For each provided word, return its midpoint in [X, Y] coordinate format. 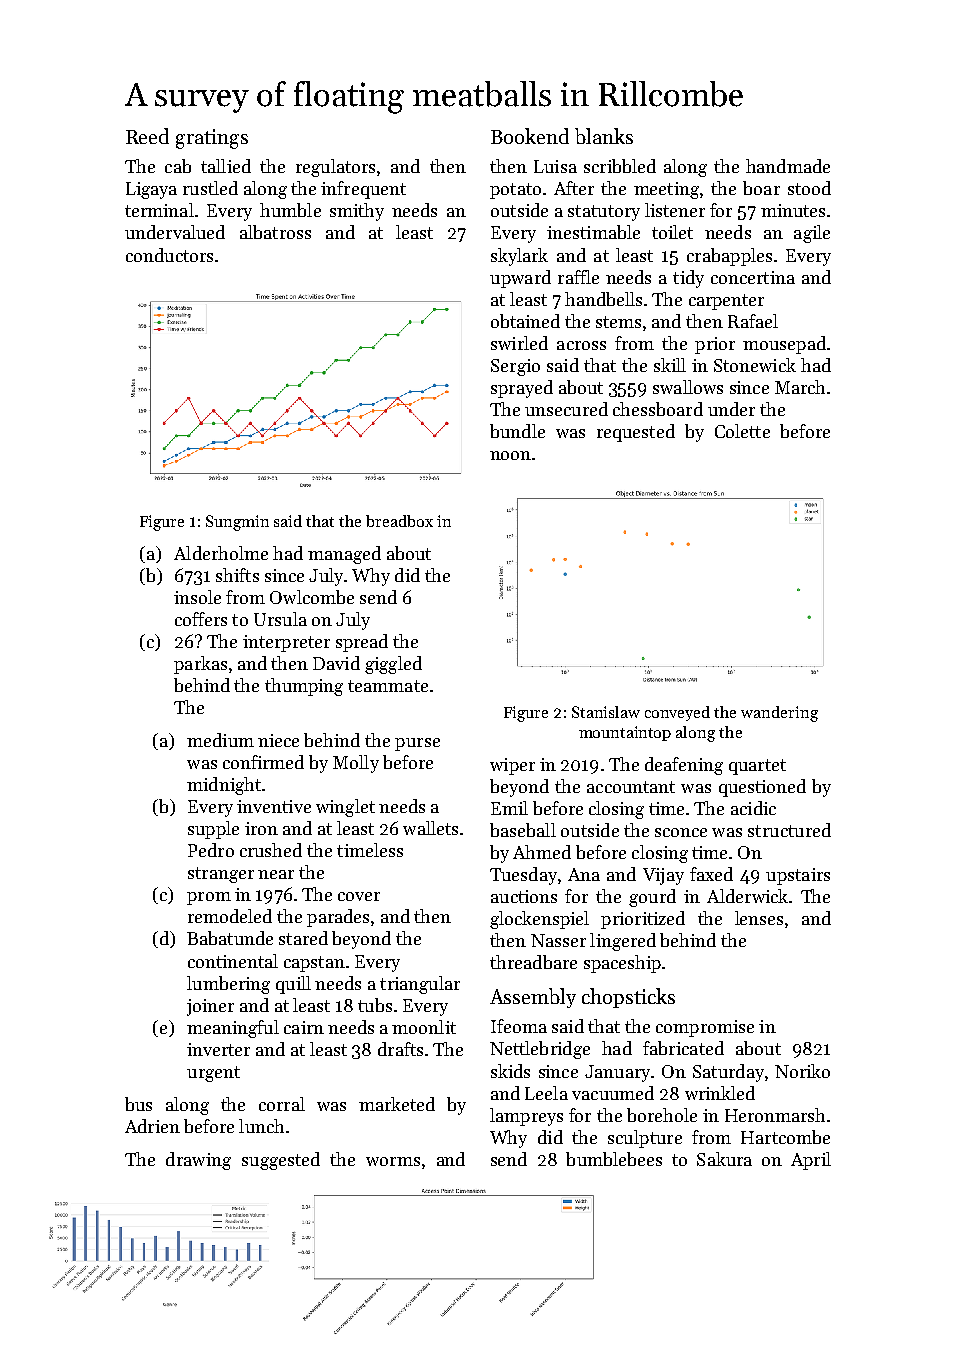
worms [393, 1161]
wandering [779, 714]
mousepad [784, 345]
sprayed [522, 389]
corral [282, 1104]
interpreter [286, 643]
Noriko [802, 1071]
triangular [420, 985]
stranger [221, 875]
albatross [275, 232]
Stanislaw [606, 712]
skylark [519, 257]
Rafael [753, 321]
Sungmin [237, 523]
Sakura [724, 1159]
